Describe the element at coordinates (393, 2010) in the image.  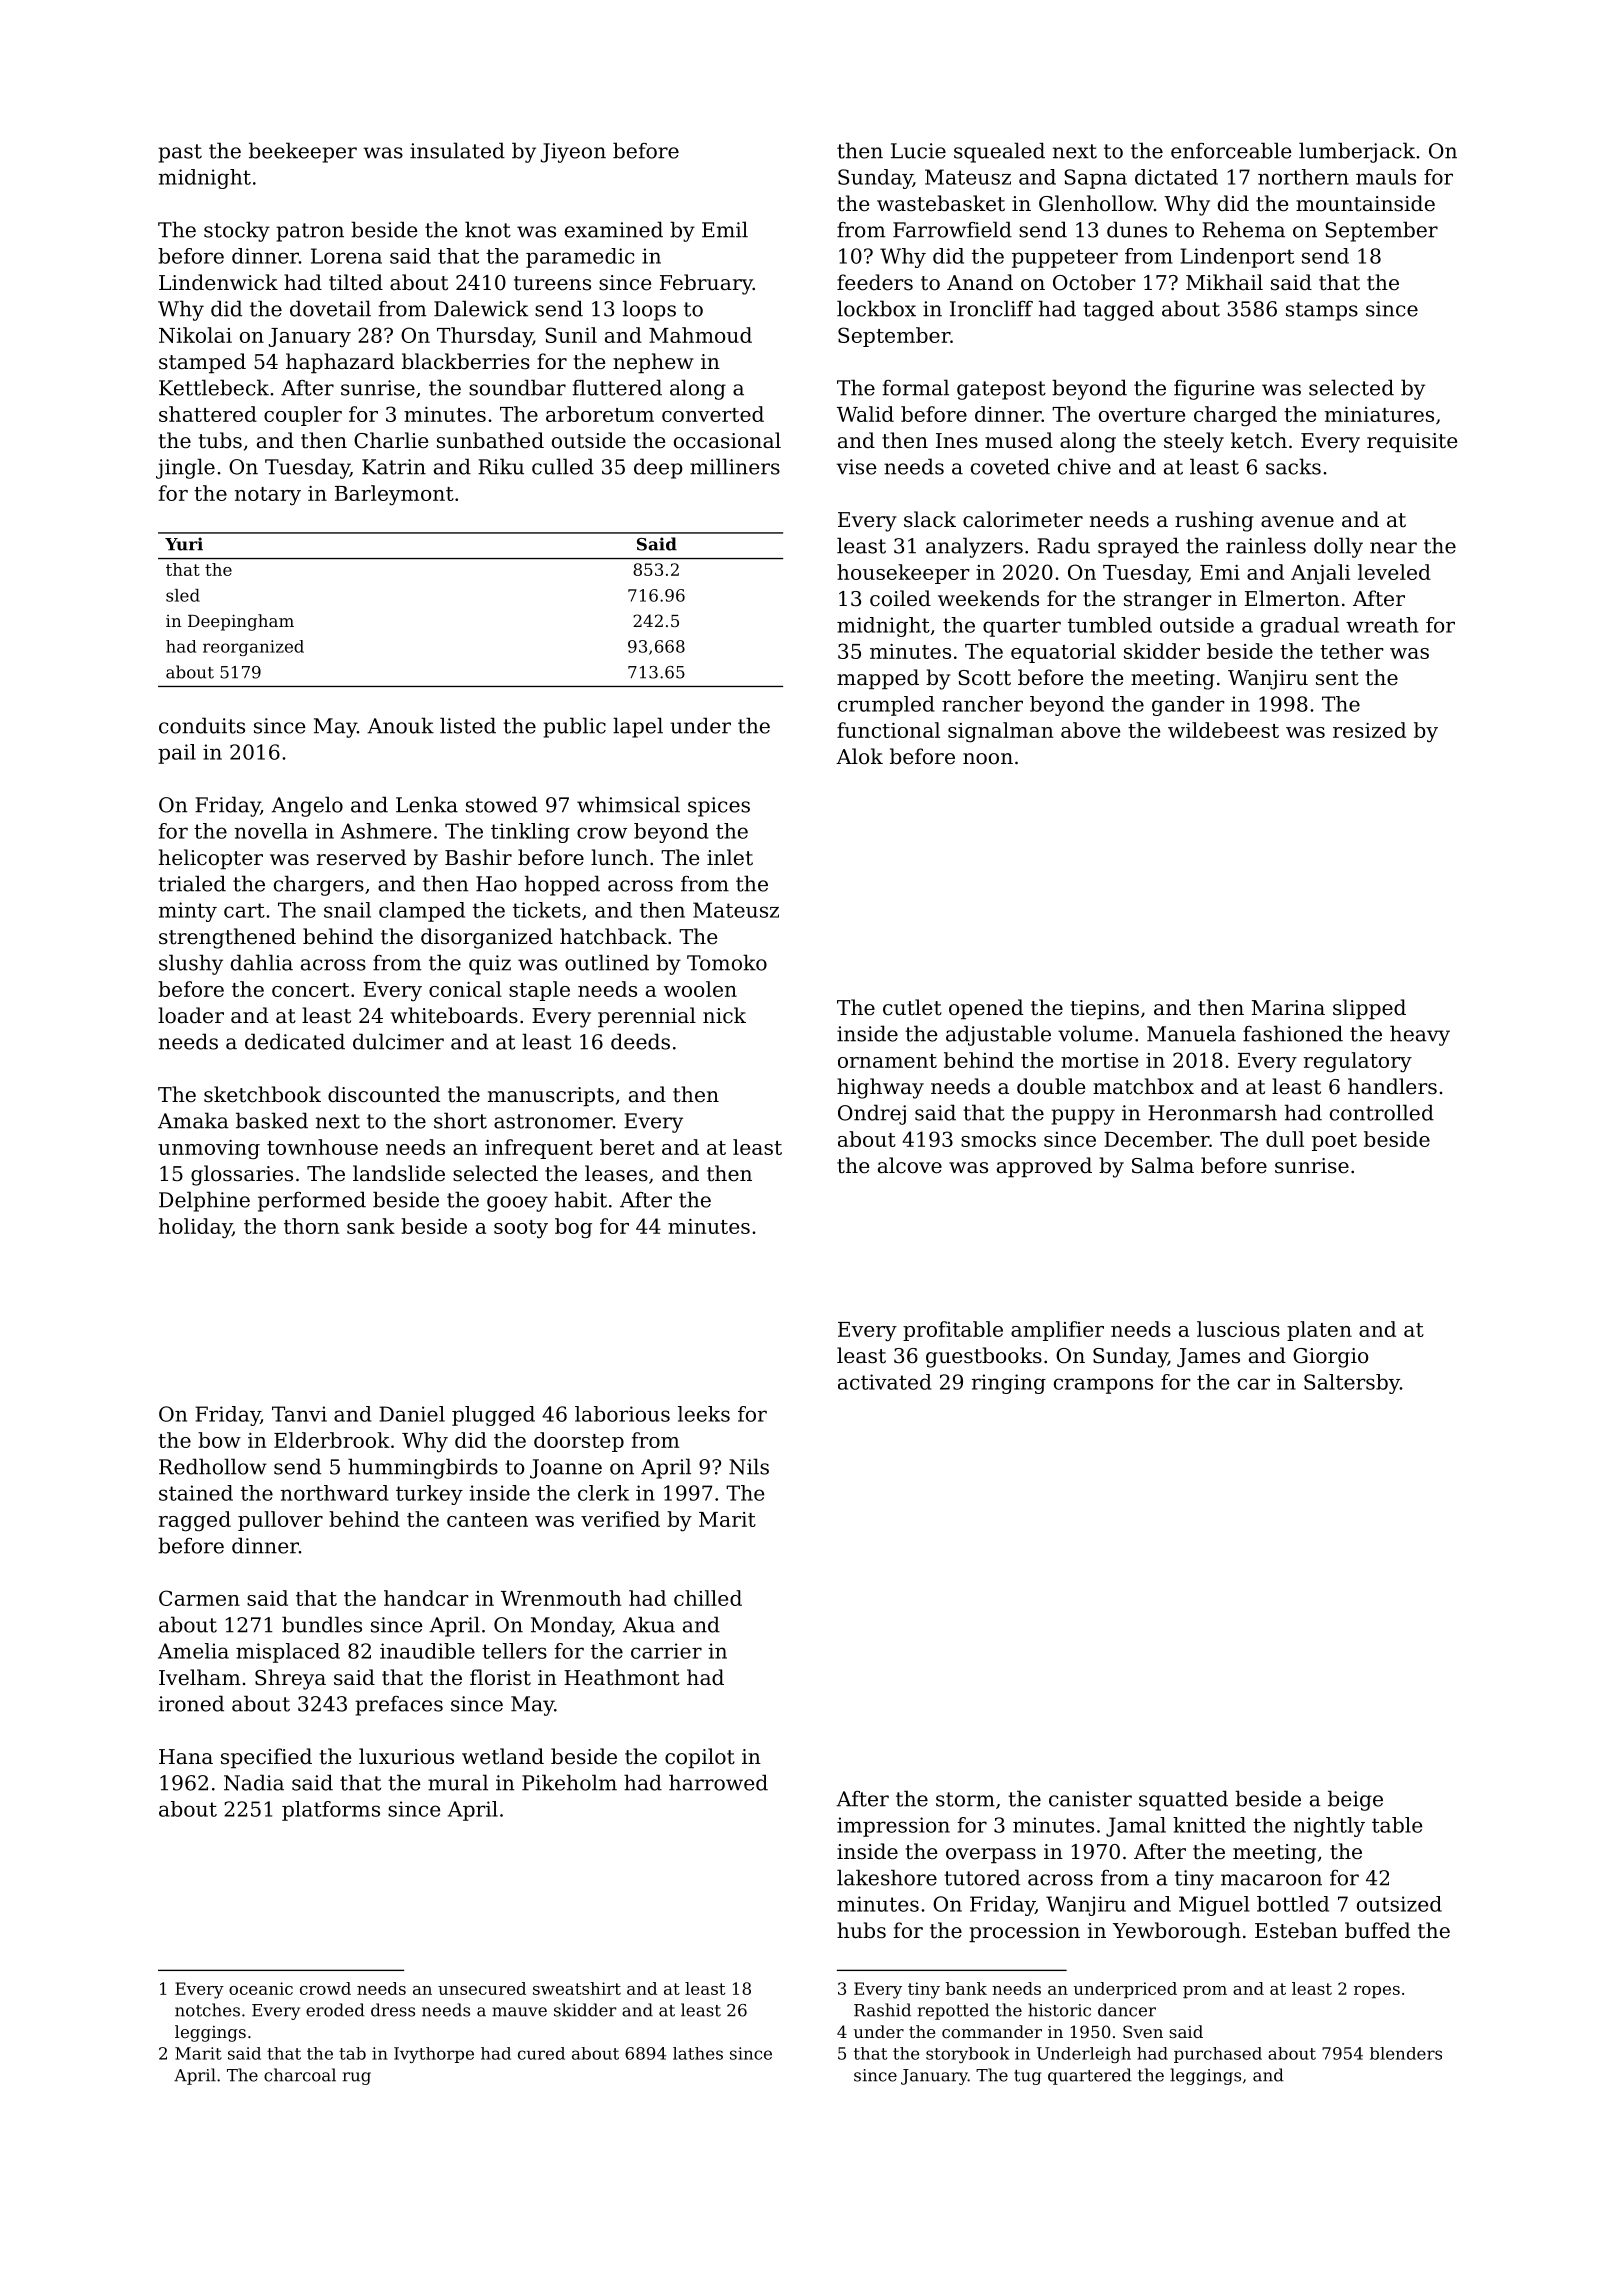
I see `dress` at that location.
